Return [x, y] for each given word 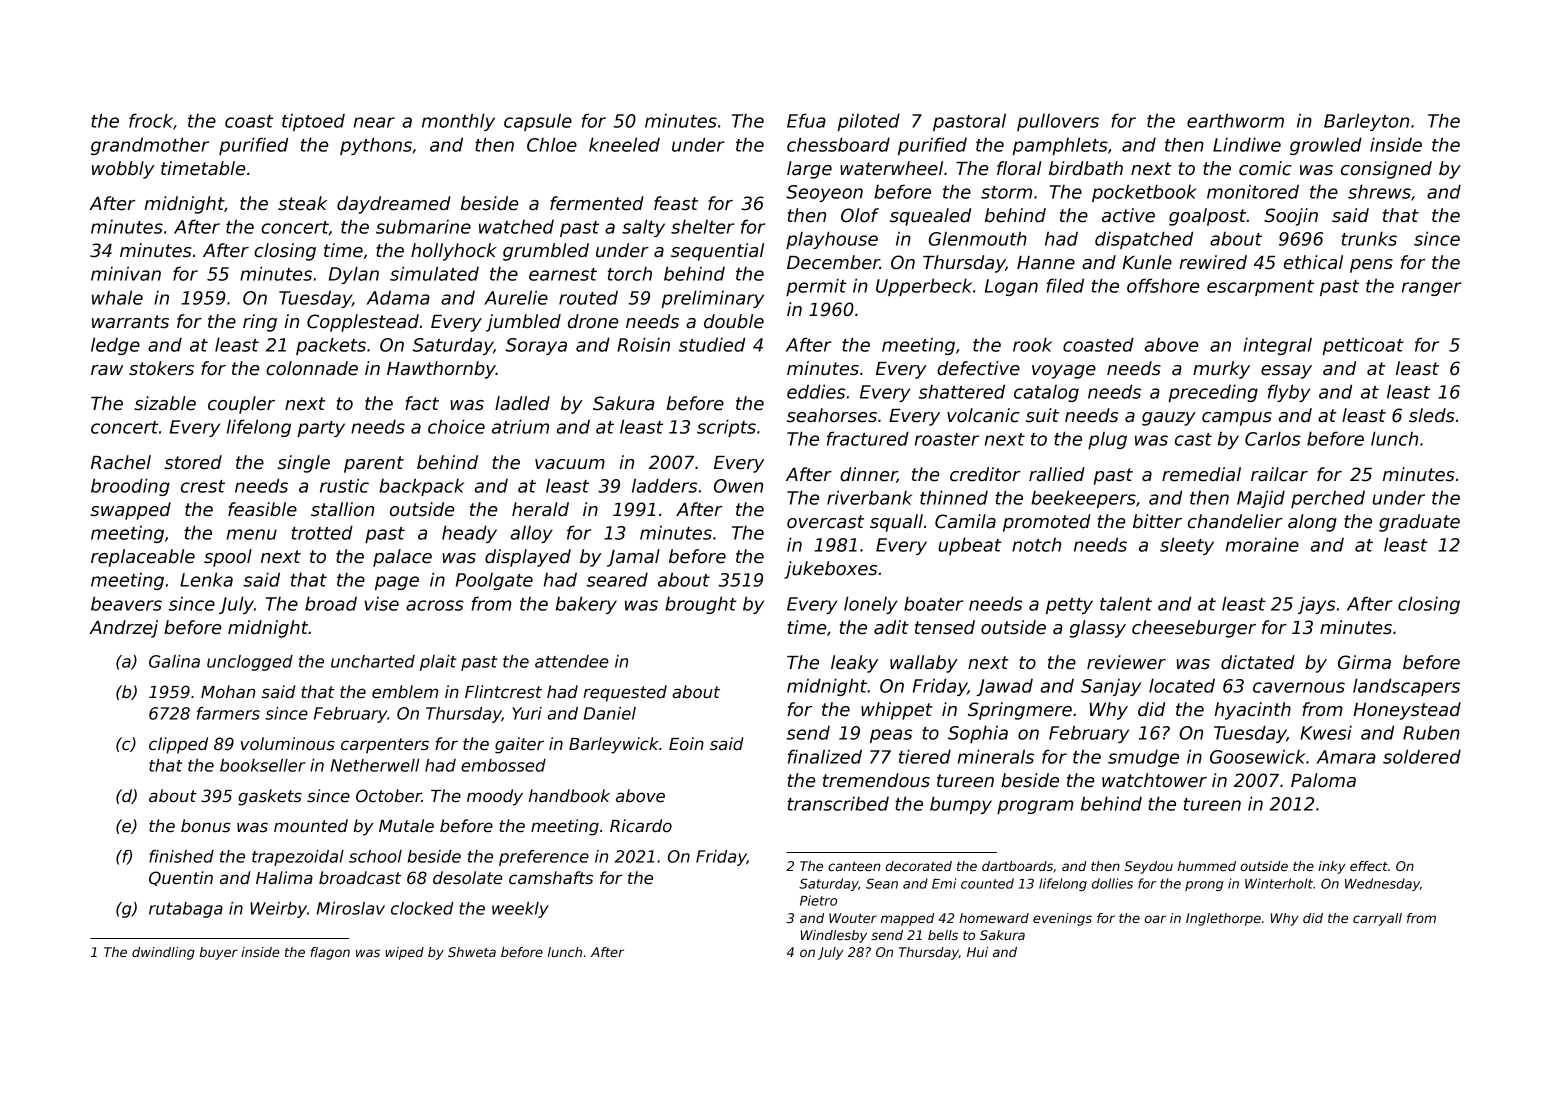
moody [495, 797]
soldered [1422, 756]
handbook [569, 796]
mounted [311, 826]
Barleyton [1366, 122]
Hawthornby [441, 370]
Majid [1261, 499]
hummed [1207, 866]
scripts [726, 428]
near [374, 122]
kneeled [624, 144]
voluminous [288, 744]
